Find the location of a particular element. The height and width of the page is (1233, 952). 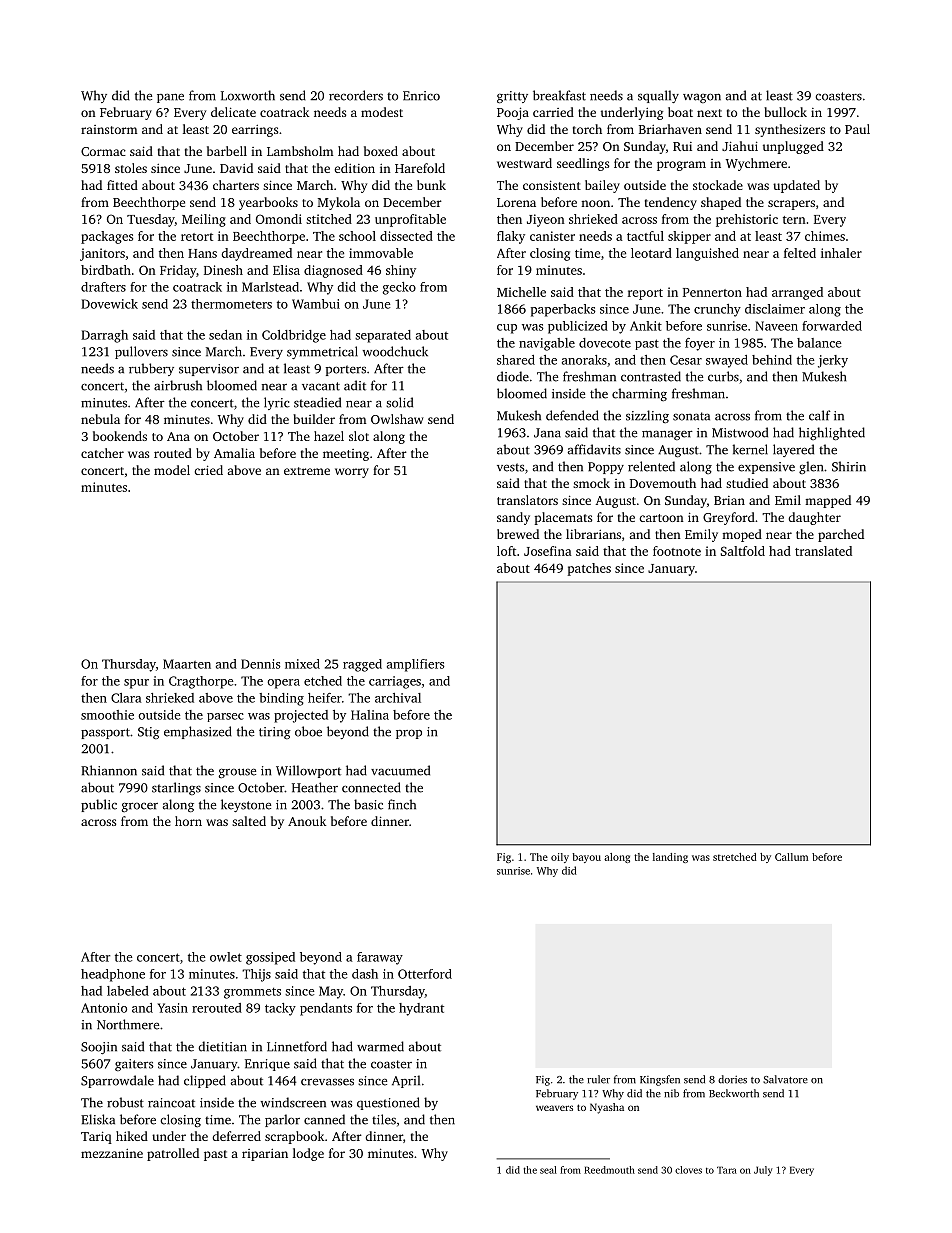

torch is located at coordinates (587, 129).
